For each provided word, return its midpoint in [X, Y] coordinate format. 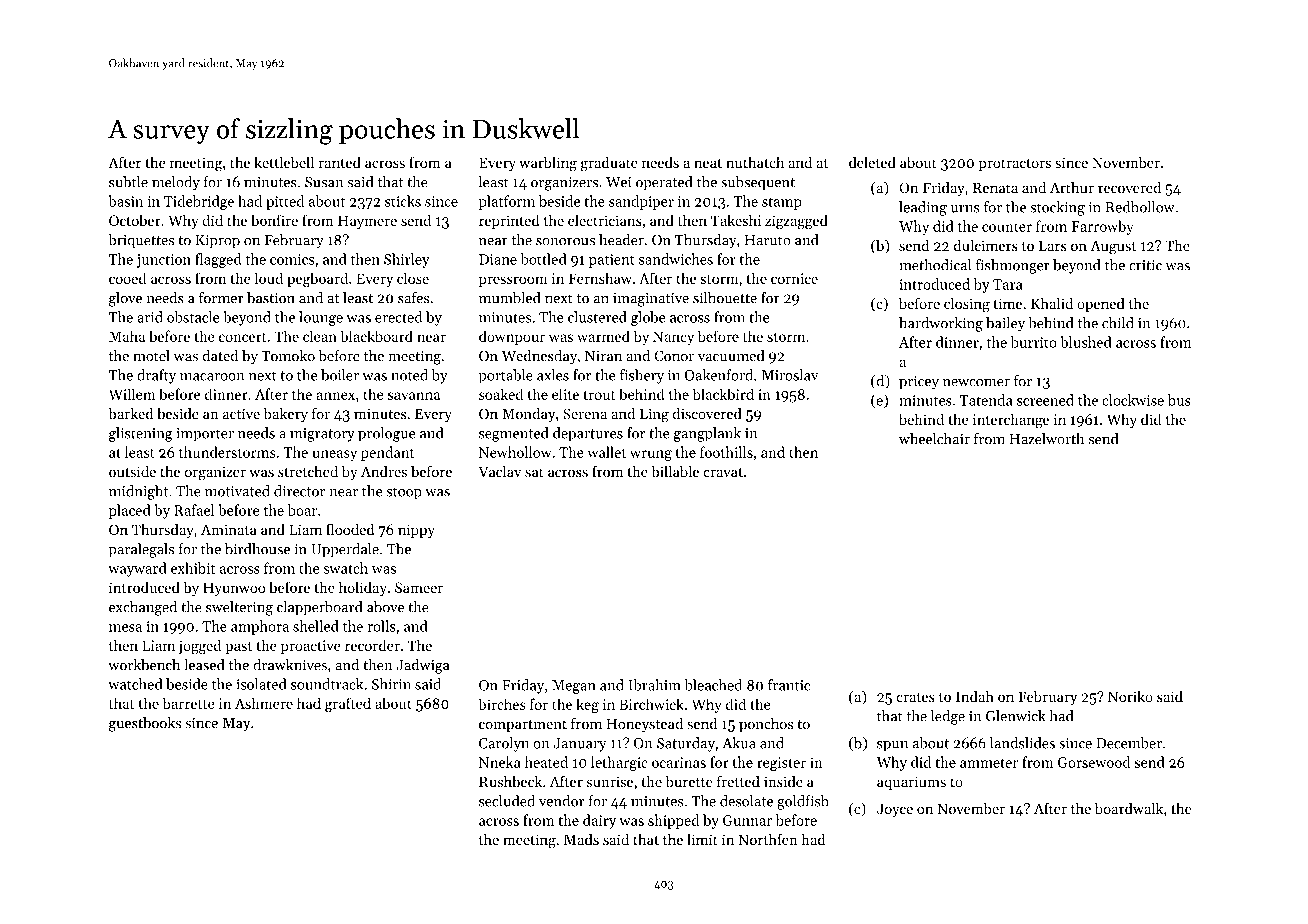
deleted [872, 162]
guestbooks [145, 724]
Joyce [895, 810]
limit [702, 839]
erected [398, 317]
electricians [605, 220]
